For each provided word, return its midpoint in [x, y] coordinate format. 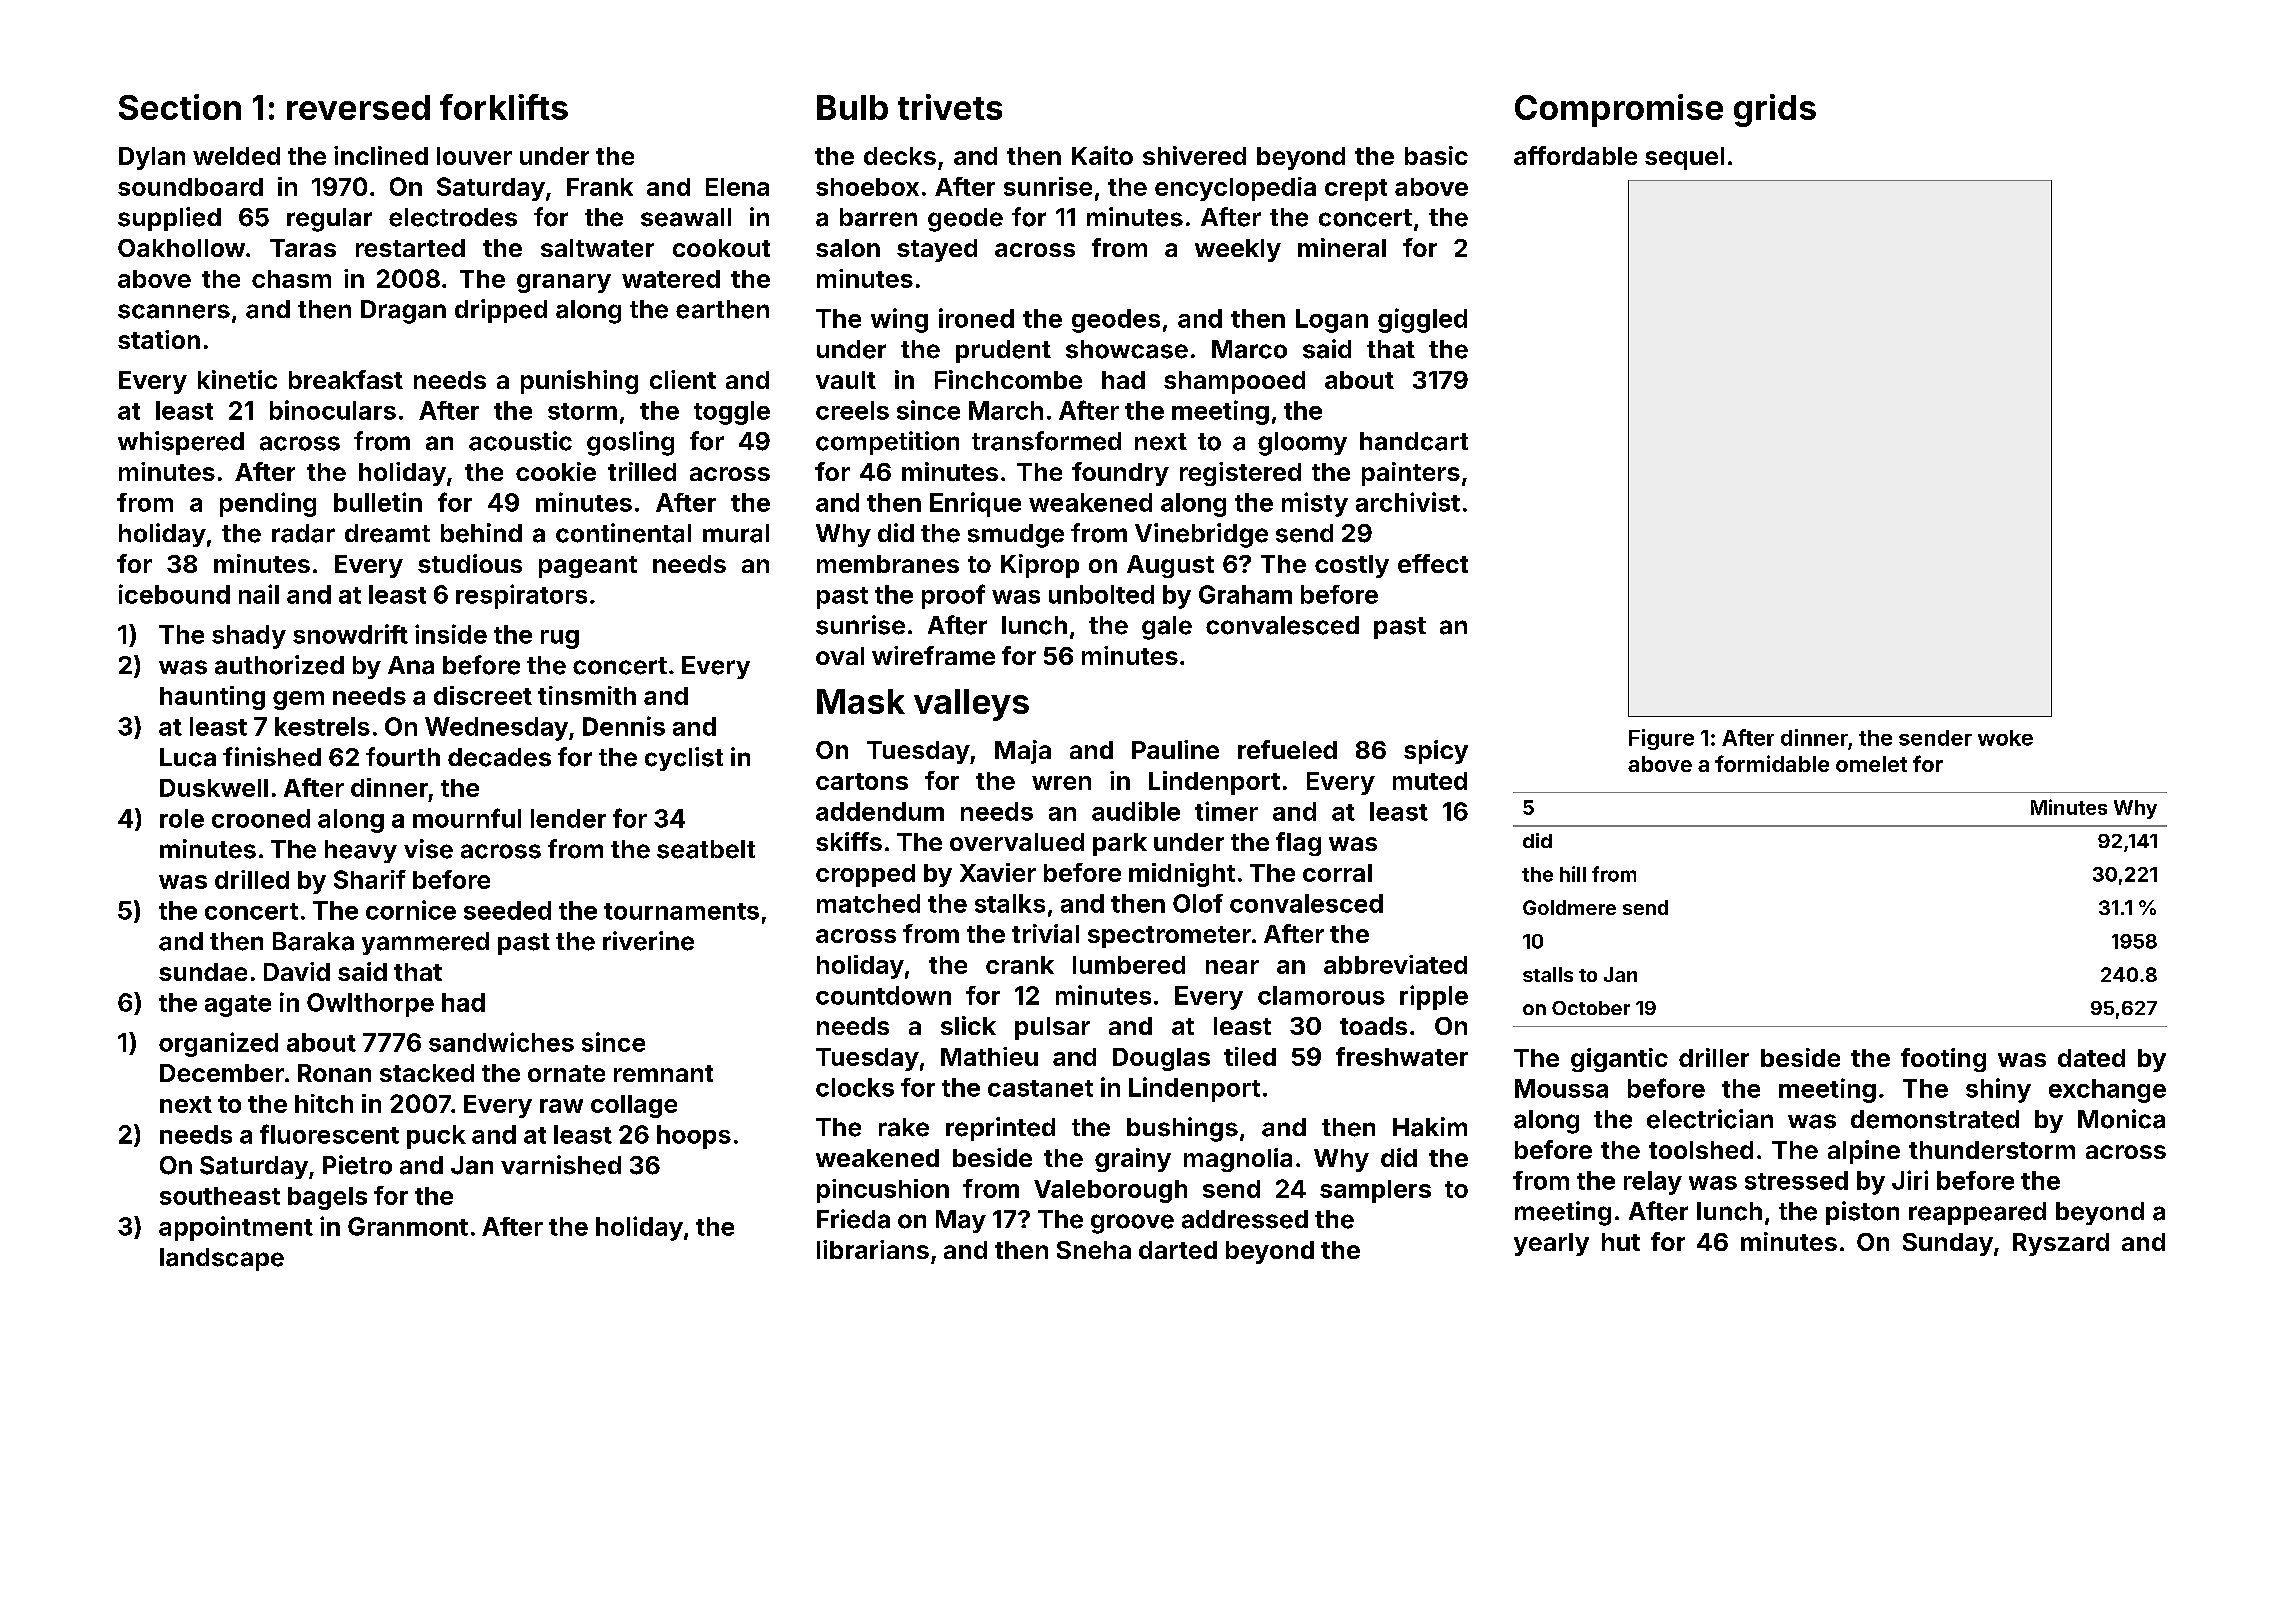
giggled [1422, 320]
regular [329, 220]
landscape [222, 1259]
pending [268, 504]
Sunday [1948, 1244]
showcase [1127, 349]
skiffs [849, 841]
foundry [1120, 474]
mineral [1342, 247]
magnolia [1238, 1160]
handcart [1414, 441]
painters [1411, 474]
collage [634, 1106]
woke [2005, 738]
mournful [467, 818]
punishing [579, 382]
